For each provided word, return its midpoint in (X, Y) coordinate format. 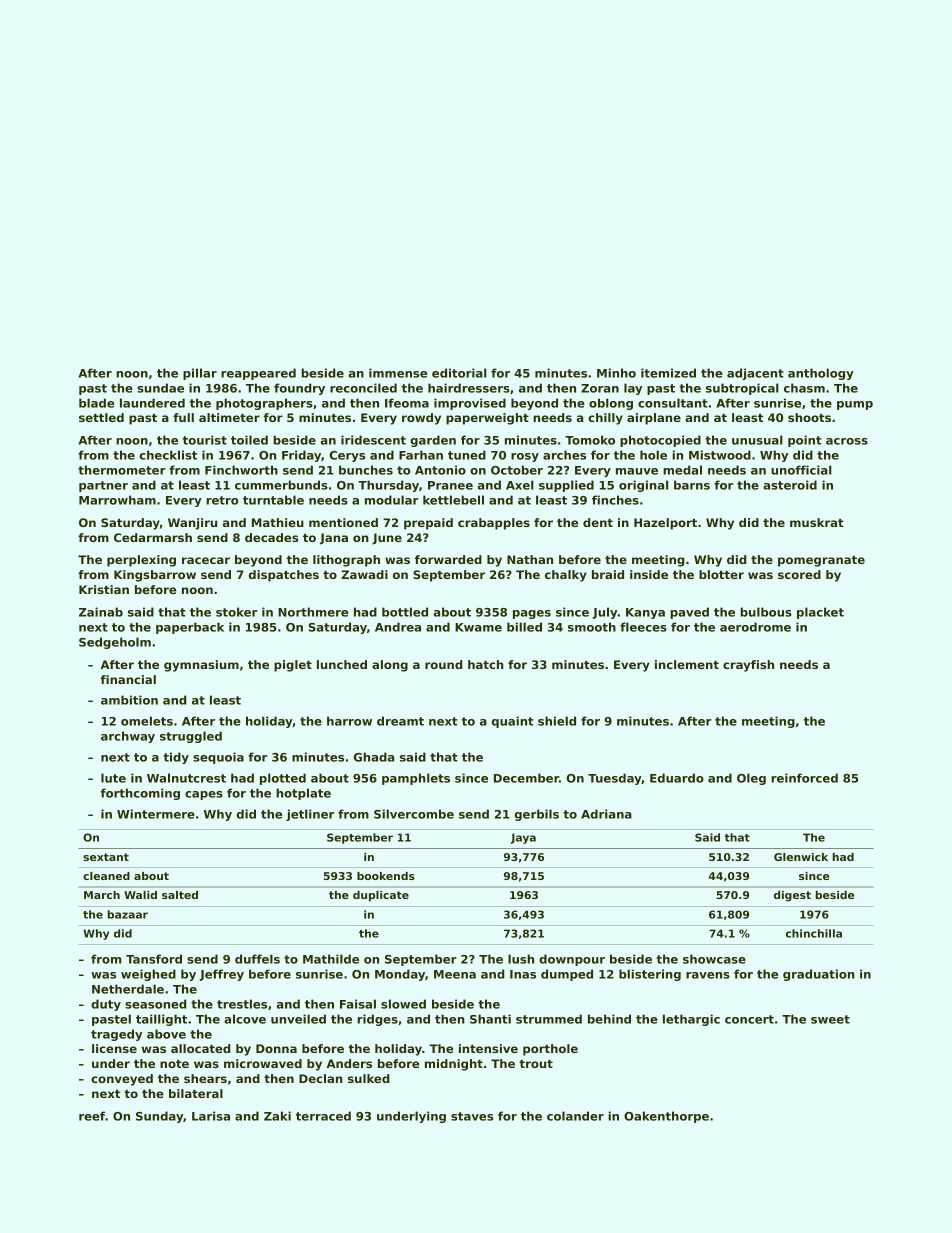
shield (557, 721)
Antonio (440, 470)
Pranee (450, 485)
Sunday (159, 1117)
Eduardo (677, 778)
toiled (249, 440)
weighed (148, 975)
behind (609, 1019)
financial (128, 679)
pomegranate (821, 561)
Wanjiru (192, 524)
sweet (830, 1019)
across (847, 441)
